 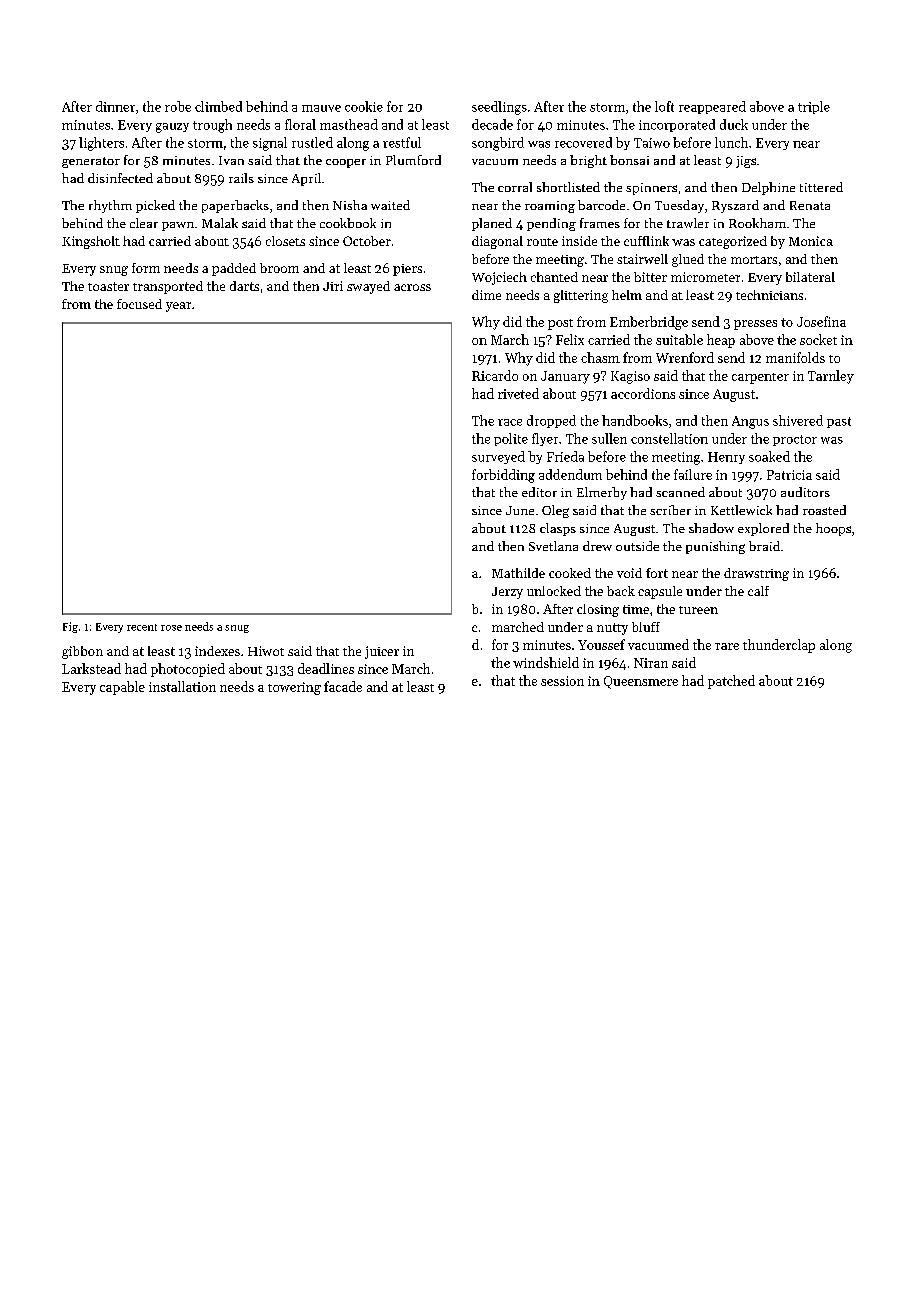 I want to click on photocopied, so click(x=188, y=670).
